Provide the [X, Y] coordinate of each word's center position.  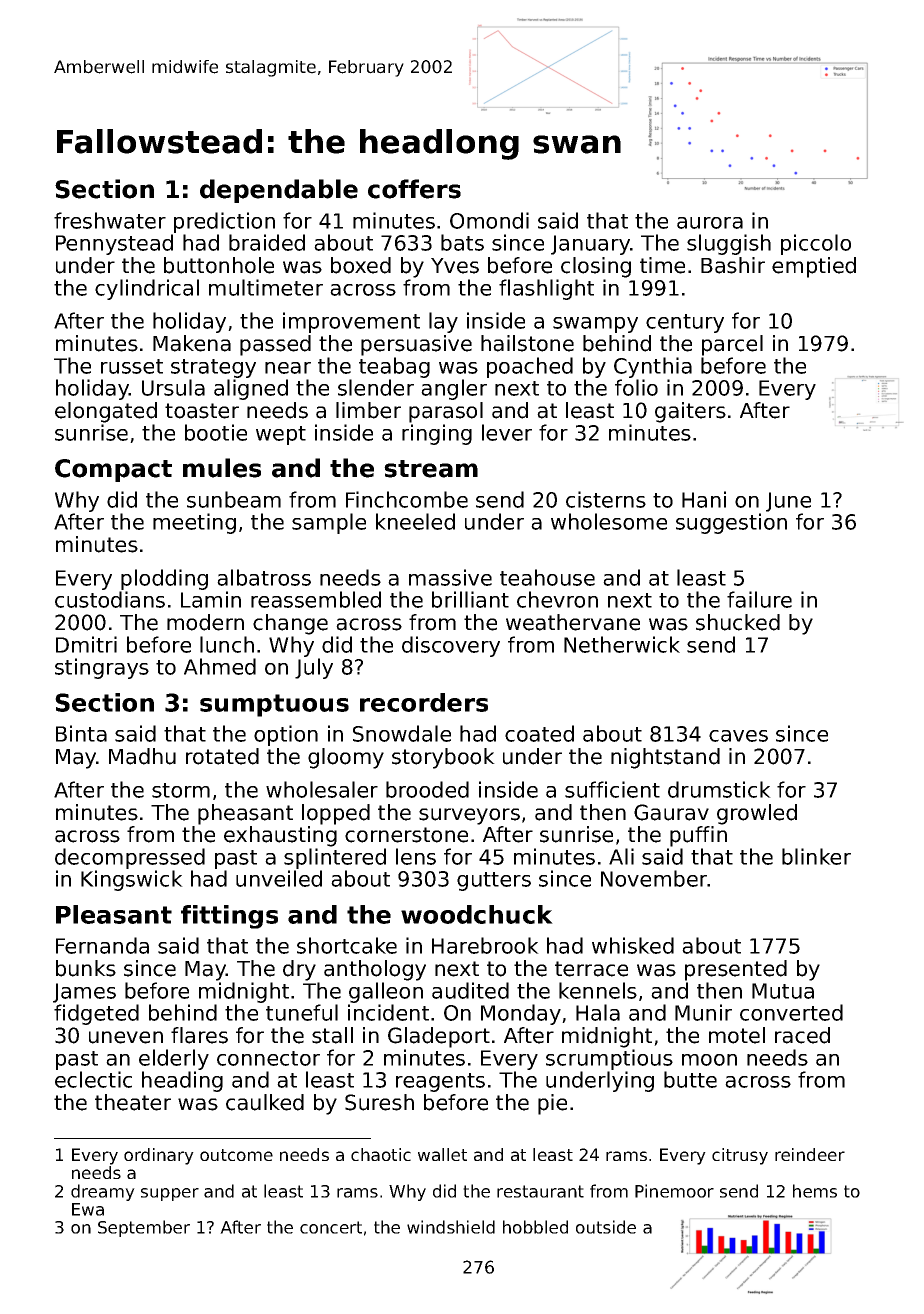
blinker [816, 856]
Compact [113, 470]
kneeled [415, 521]
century [685, 323]
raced [802, 1035]
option [286, 735]
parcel [732, 345]
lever [507, 432]
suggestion [731, 523]
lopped [336, 814]
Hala [598, 1012]
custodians [110, 599]
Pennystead [114, 244]
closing [596, 267]
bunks [86, 968]
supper [170, 1194]
